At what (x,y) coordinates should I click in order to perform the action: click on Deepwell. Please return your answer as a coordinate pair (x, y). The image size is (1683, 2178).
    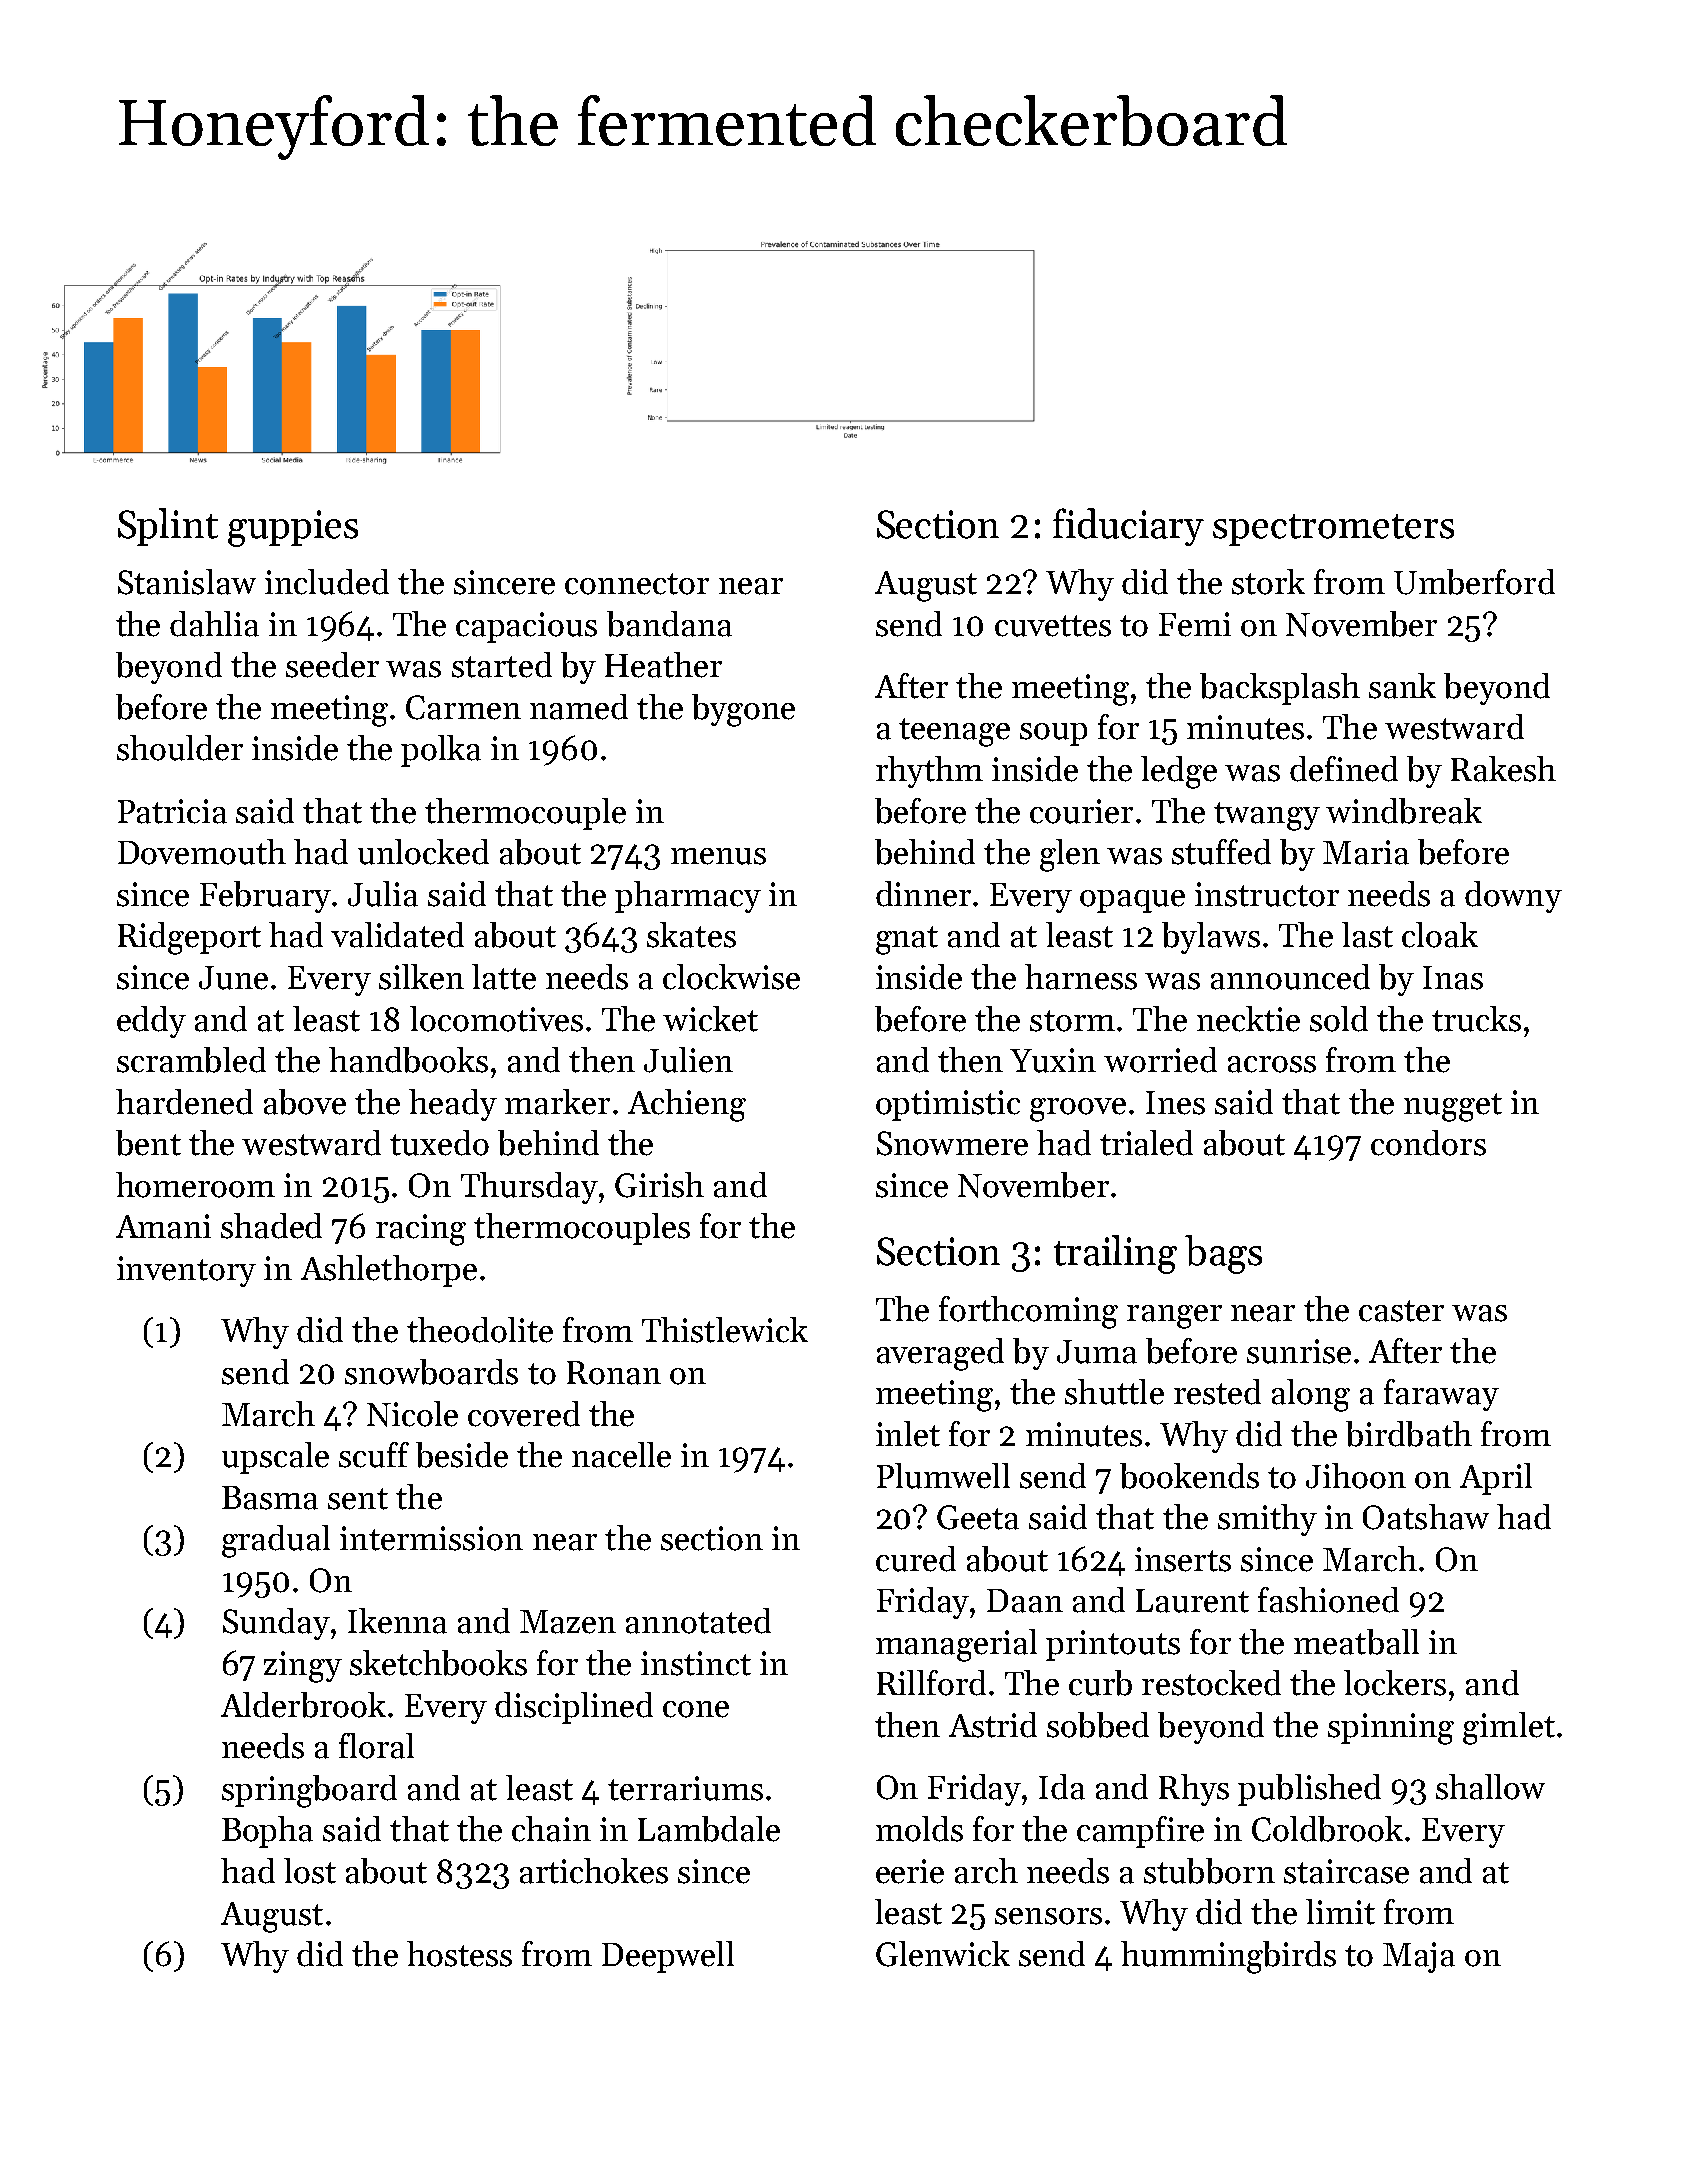
    Looking at the image, I should click on (668, 1957).
